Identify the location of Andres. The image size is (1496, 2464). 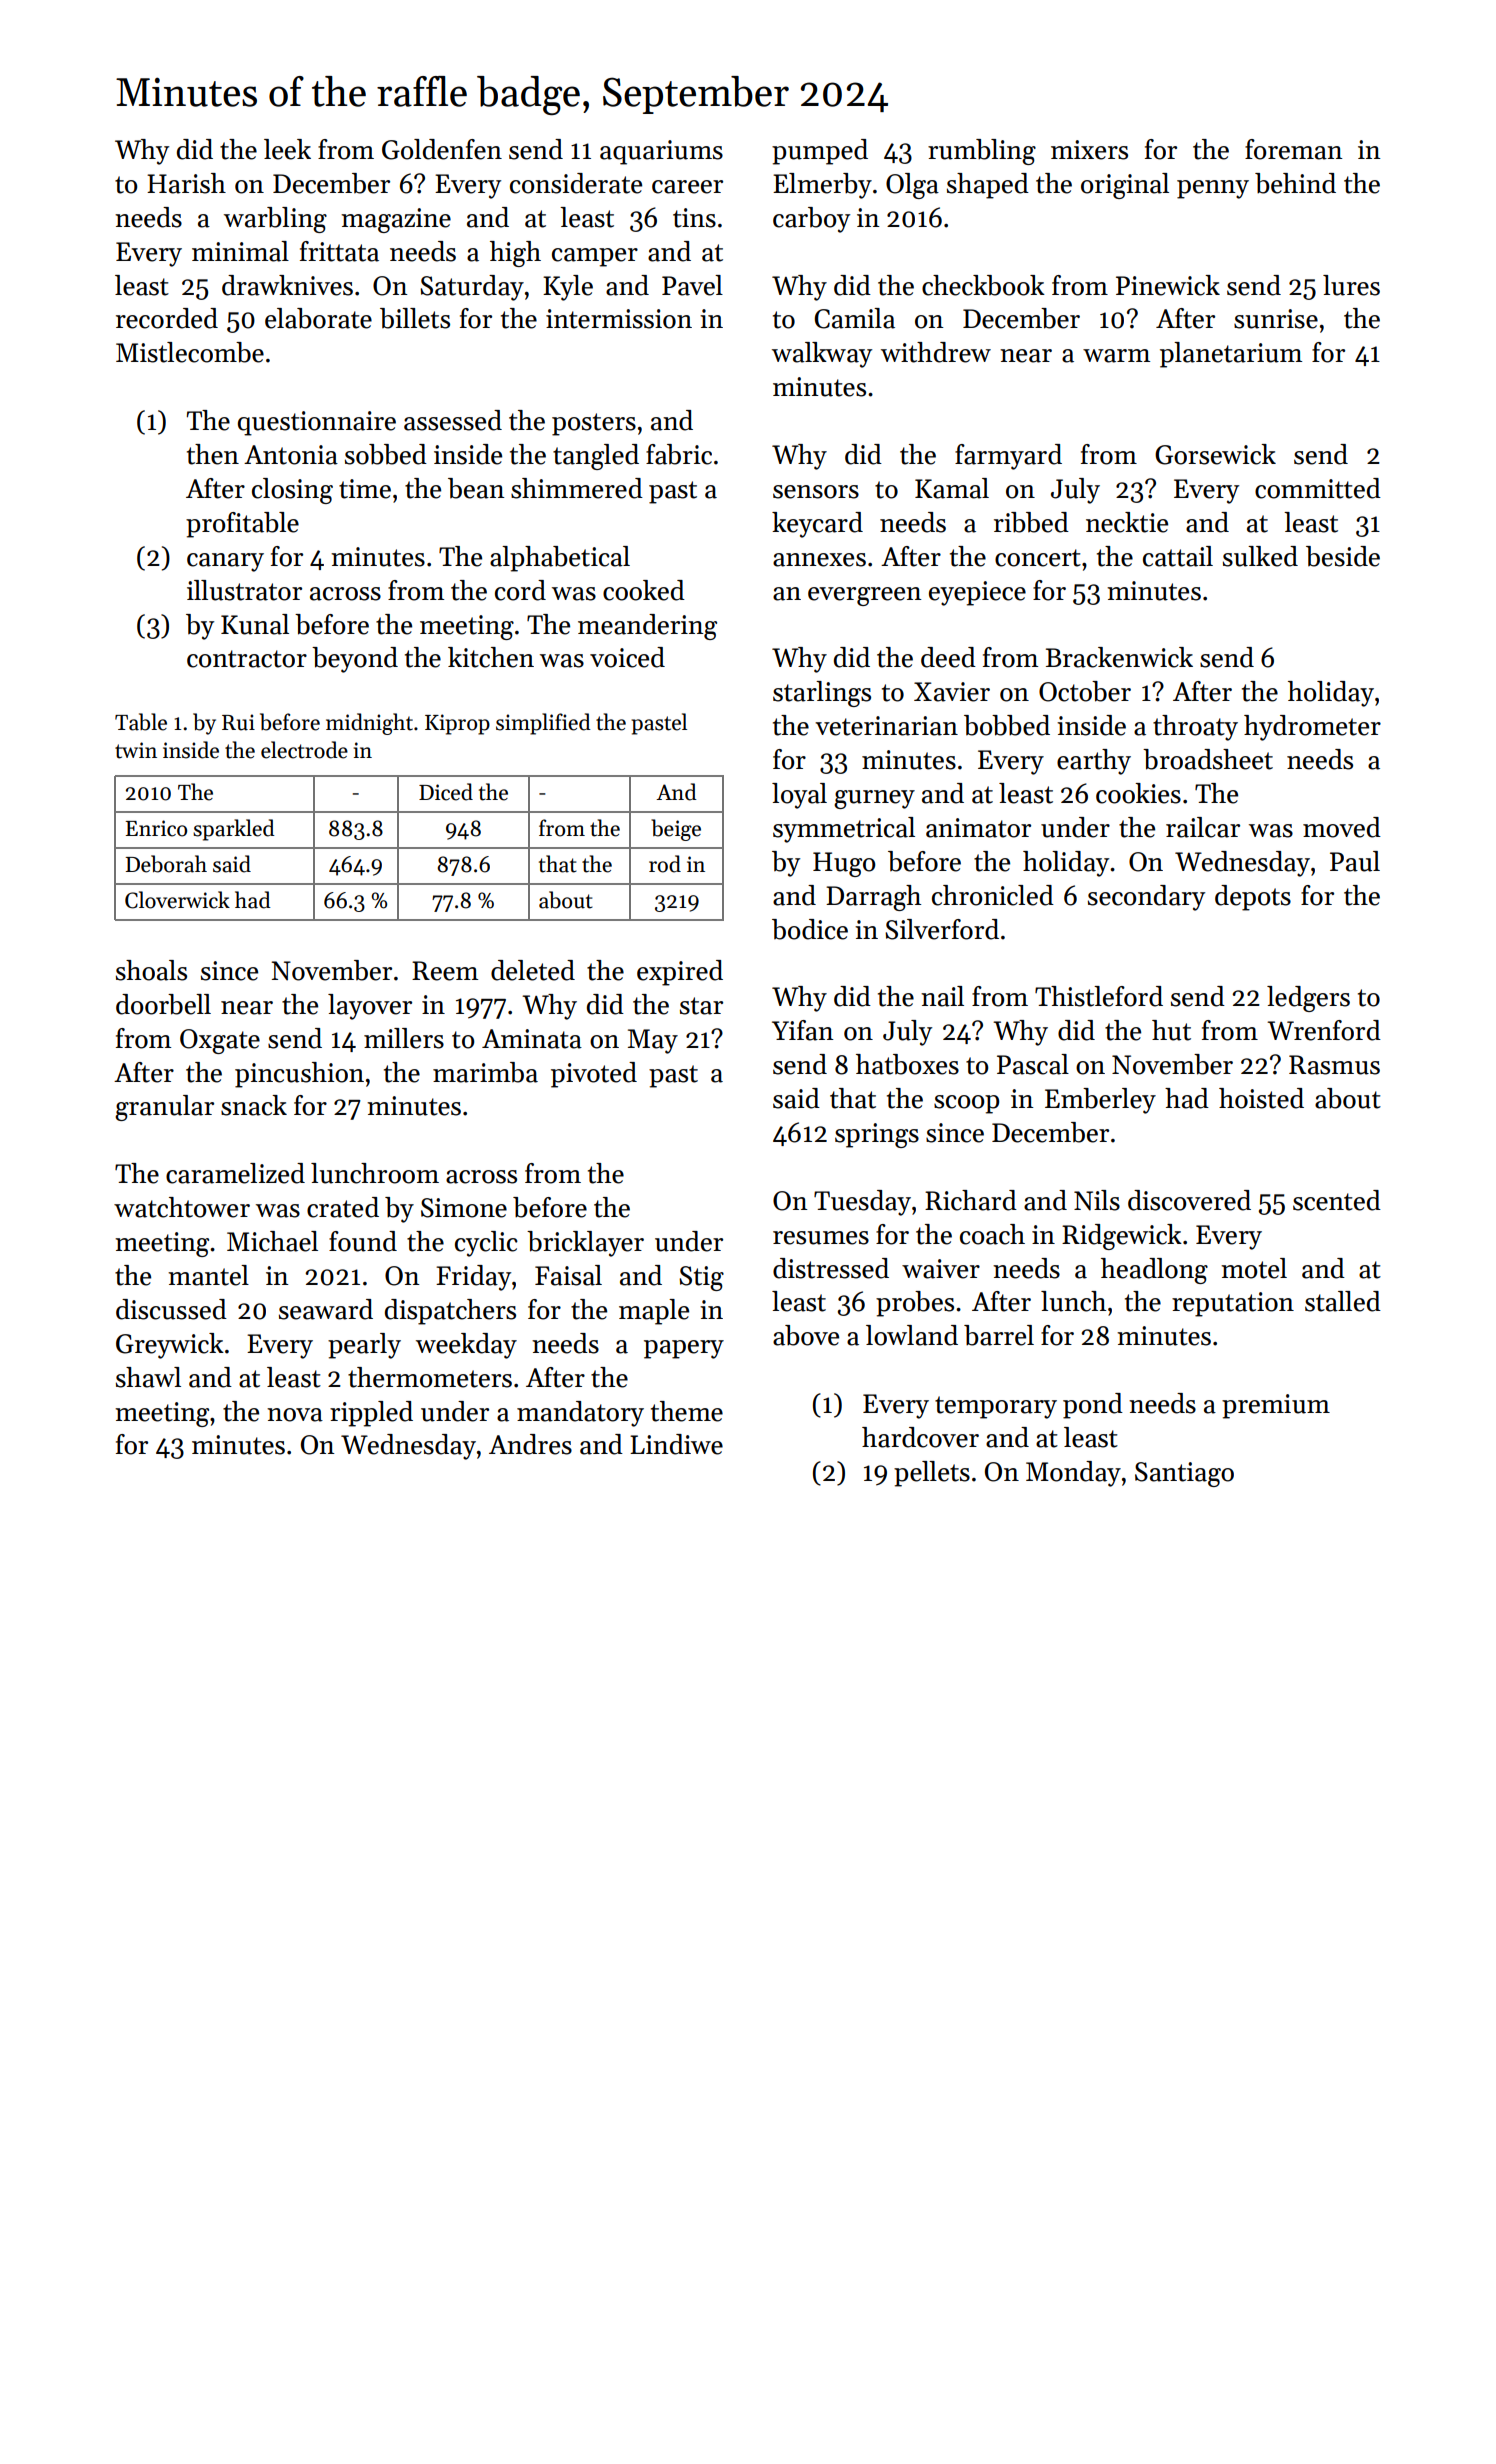
(530, 1444).
